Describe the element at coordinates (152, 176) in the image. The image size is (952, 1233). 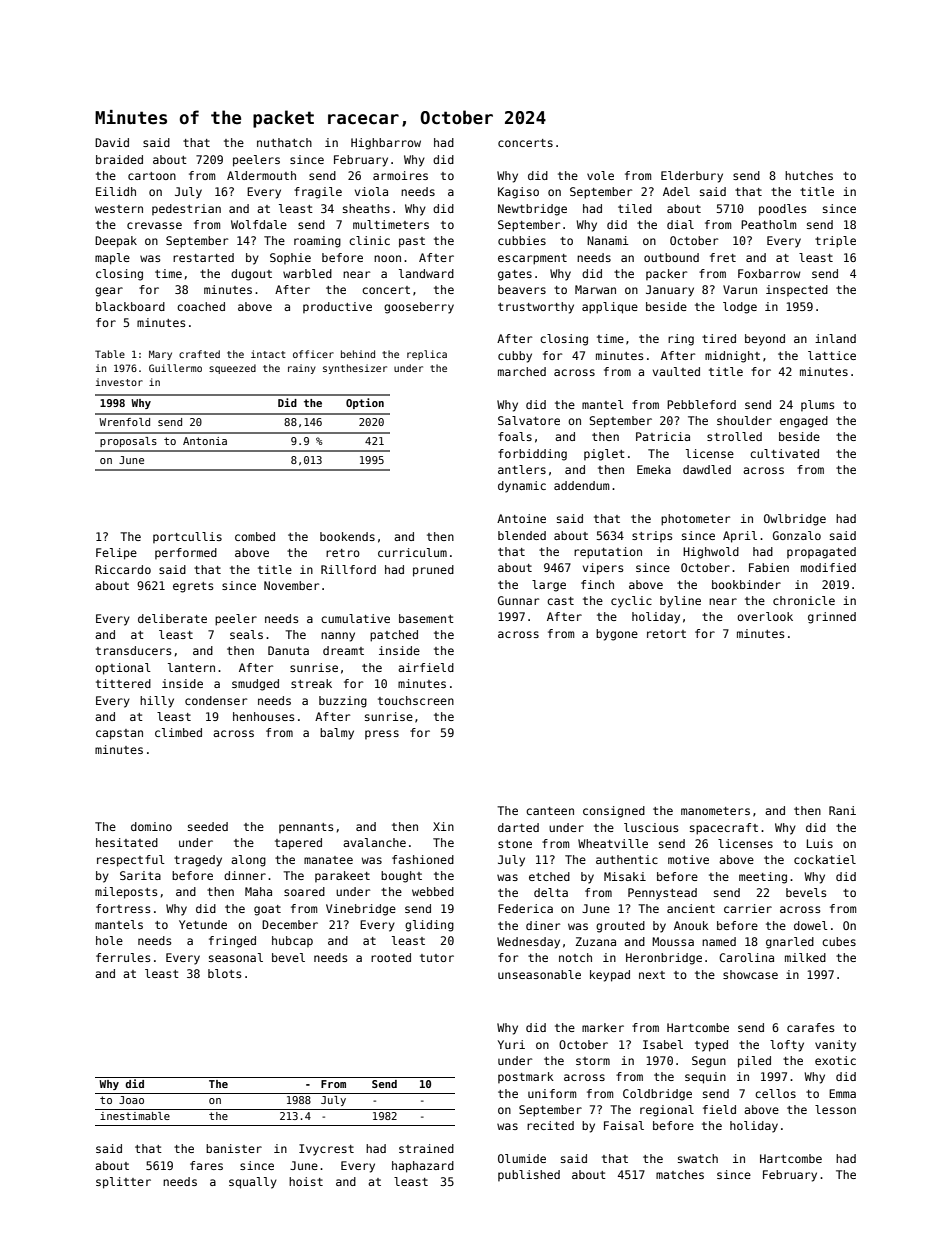
I see `cartoon` at that location.
